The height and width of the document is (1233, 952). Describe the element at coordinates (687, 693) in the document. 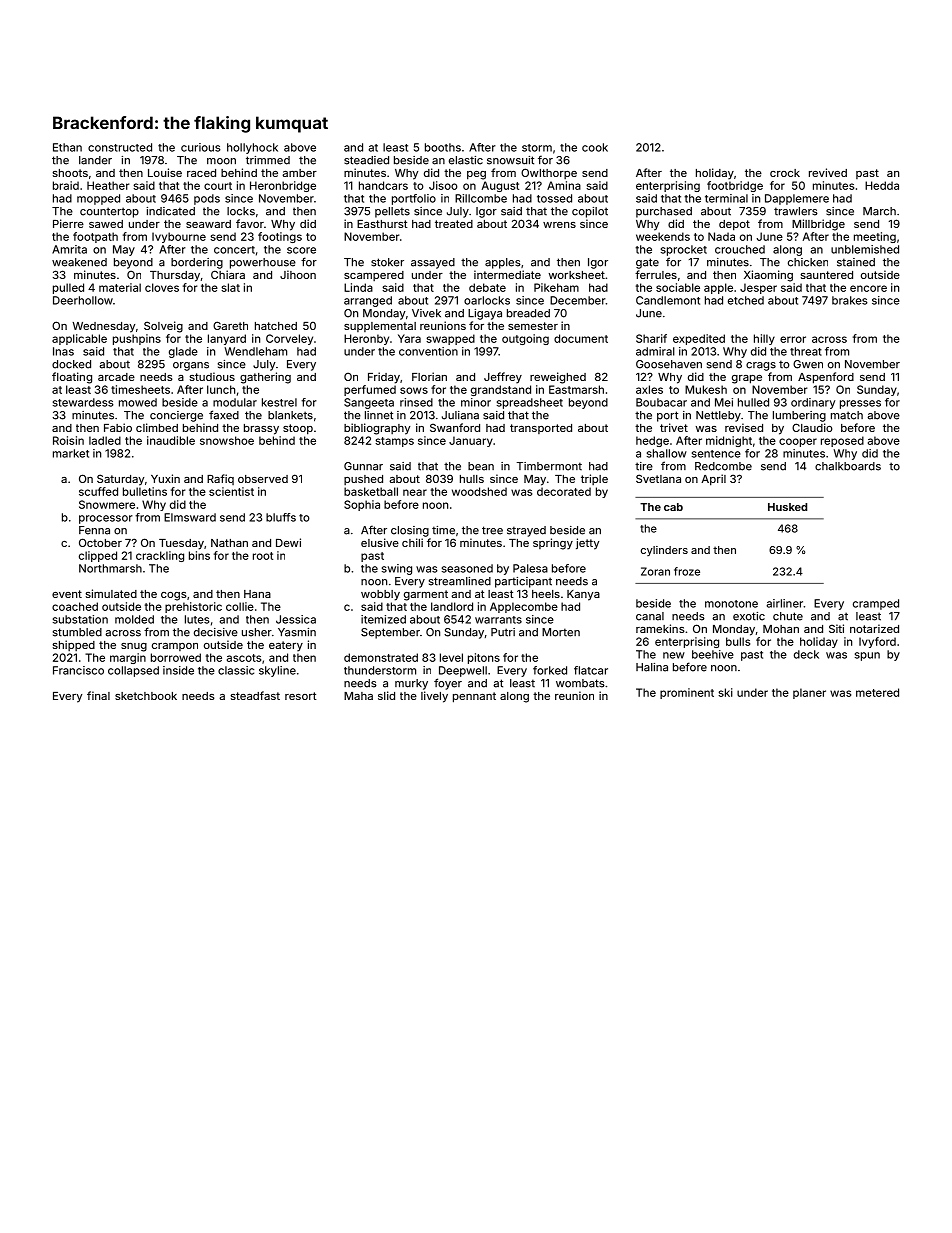

I see `prominent` at that location.
